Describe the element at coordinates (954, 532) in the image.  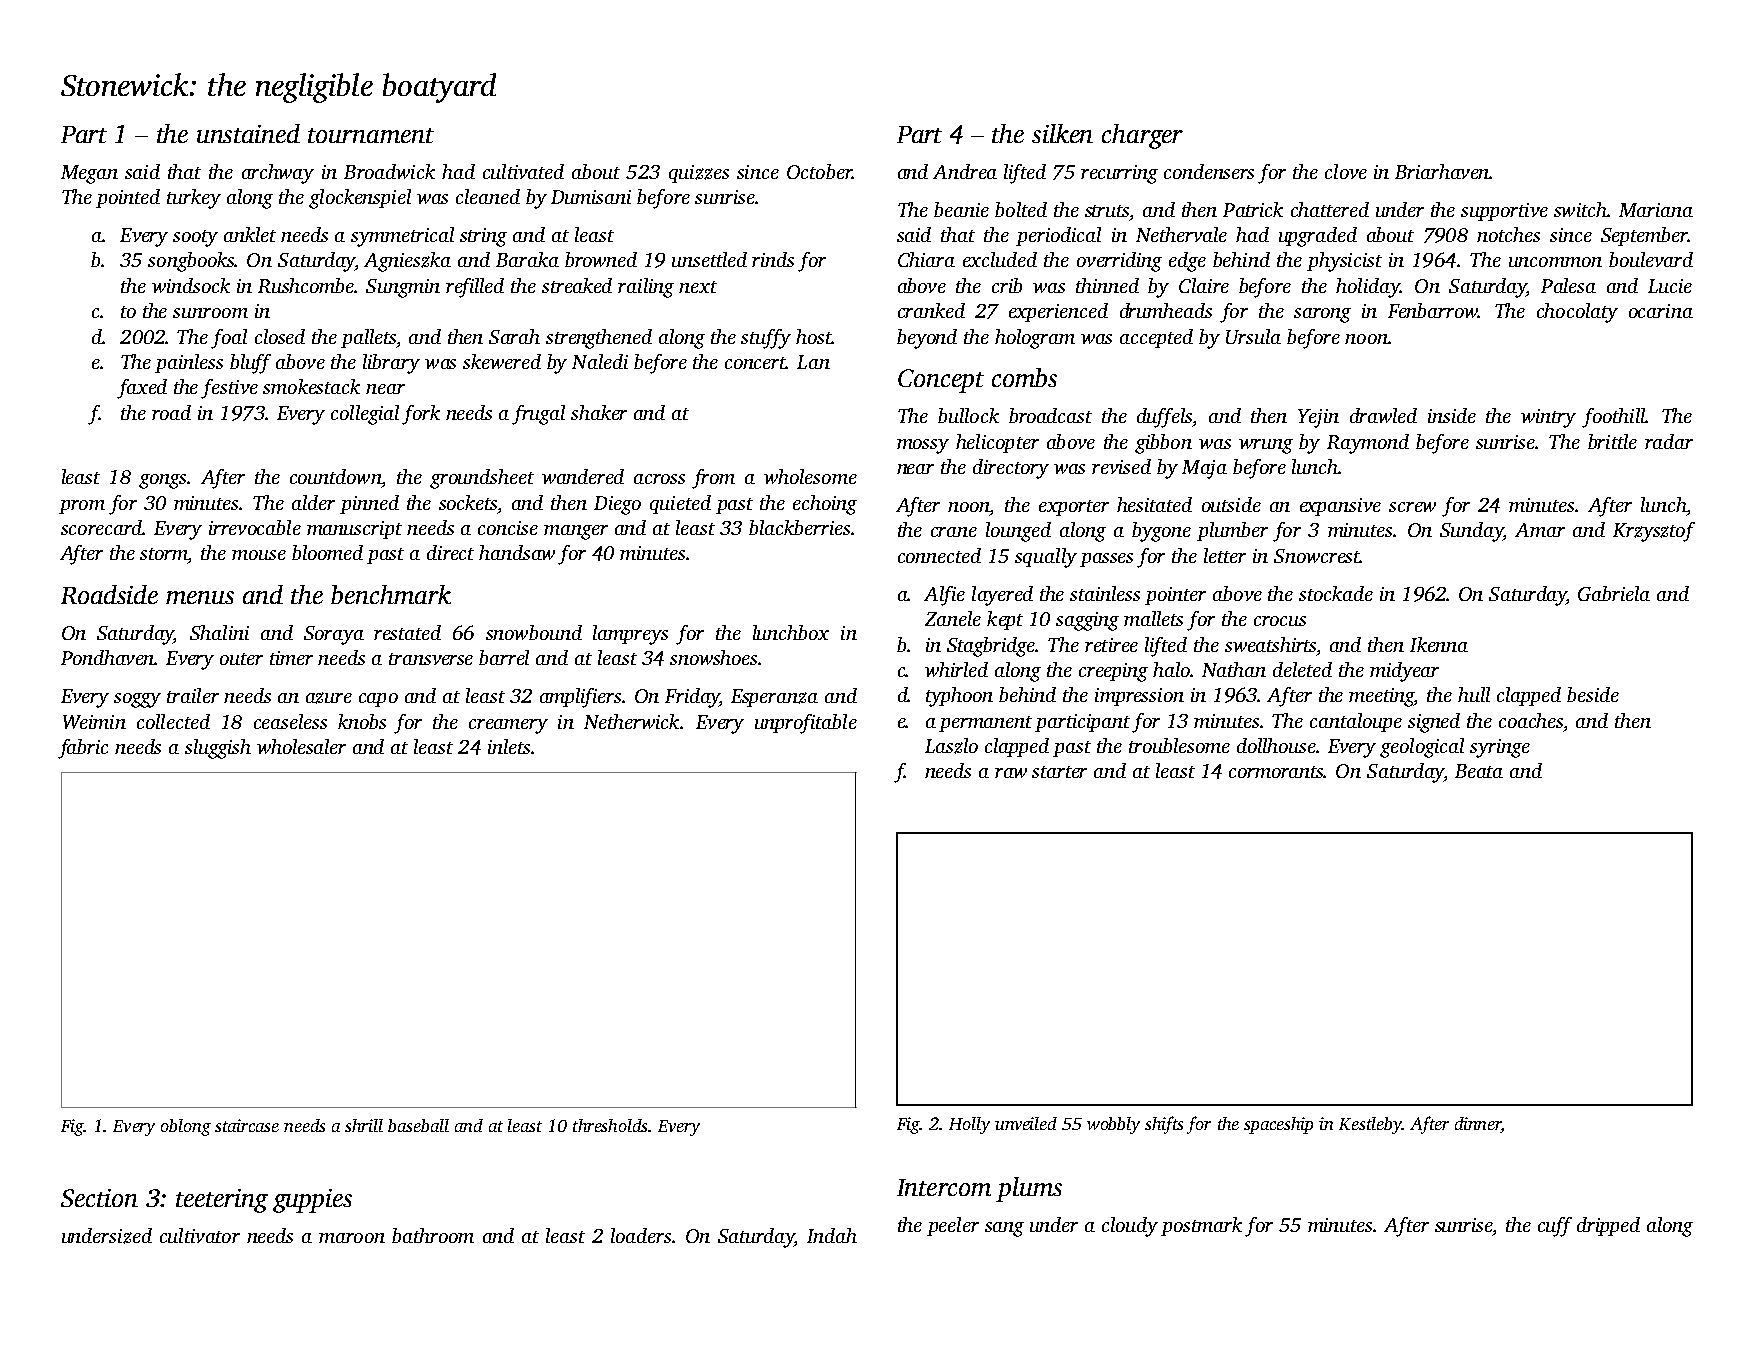
I see `crane` at that location.
